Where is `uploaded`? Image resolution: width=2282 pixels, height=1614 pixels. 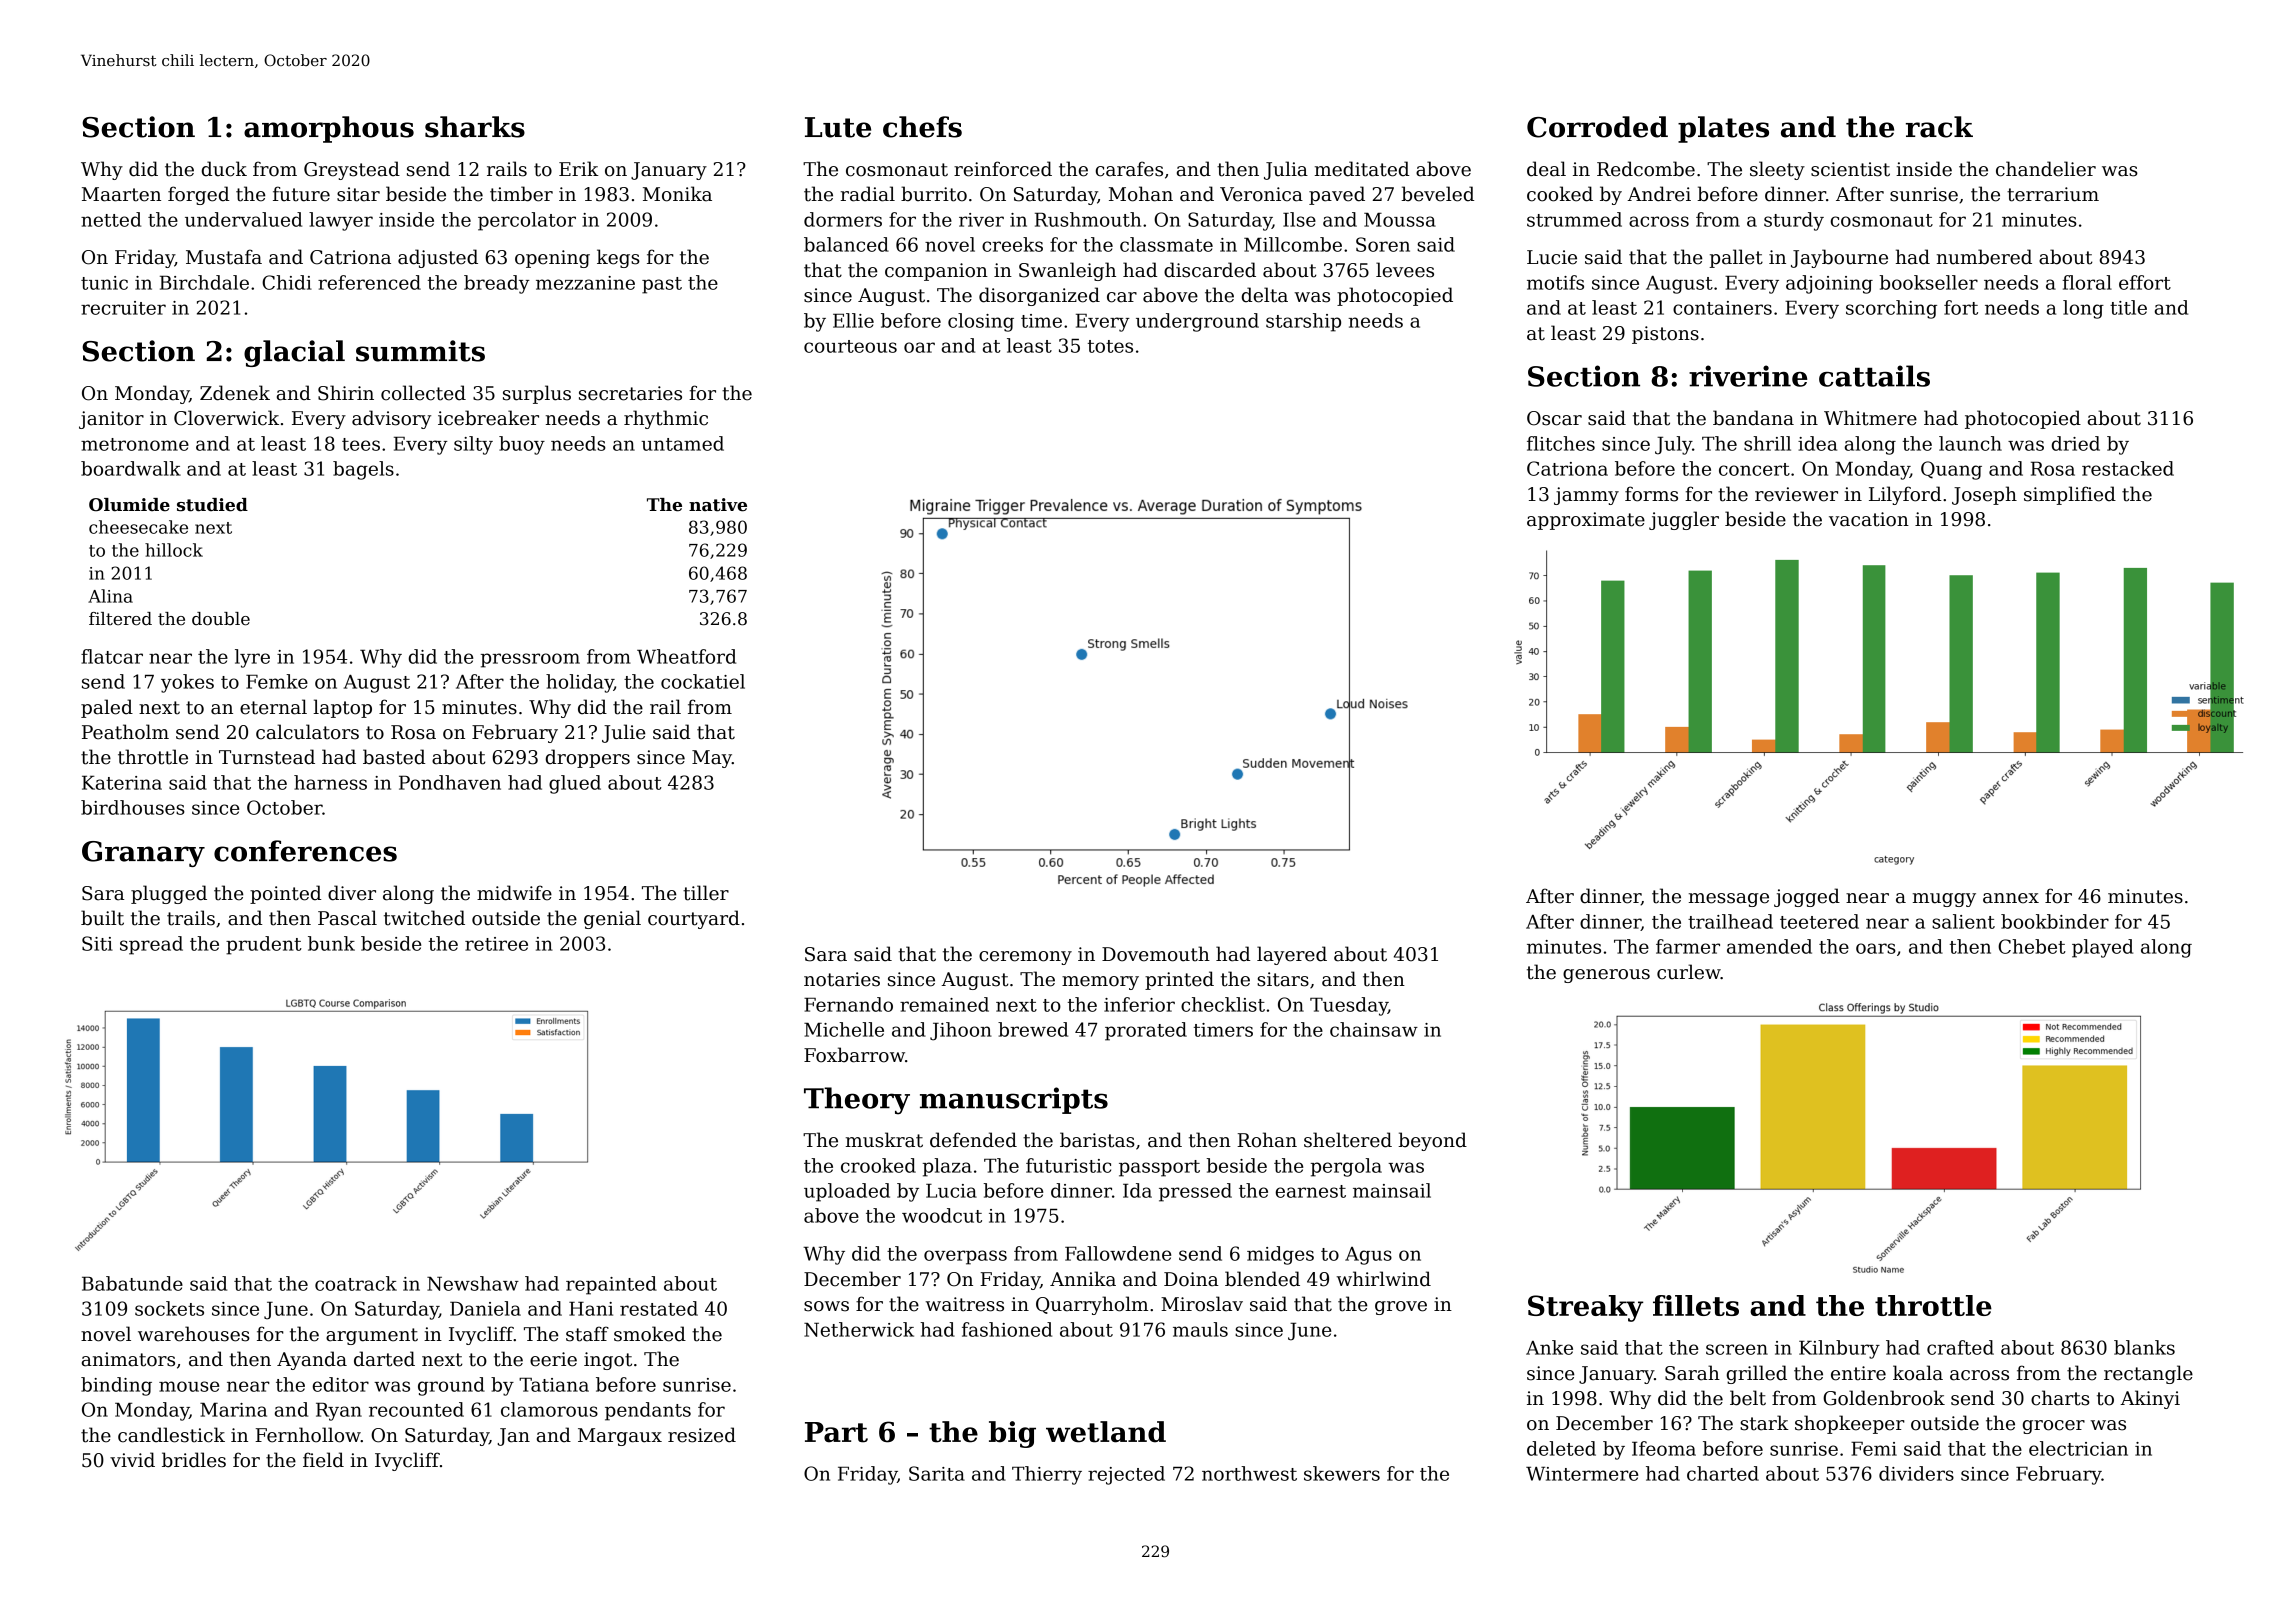 uploaded is located at coordinates (847, 1192).
